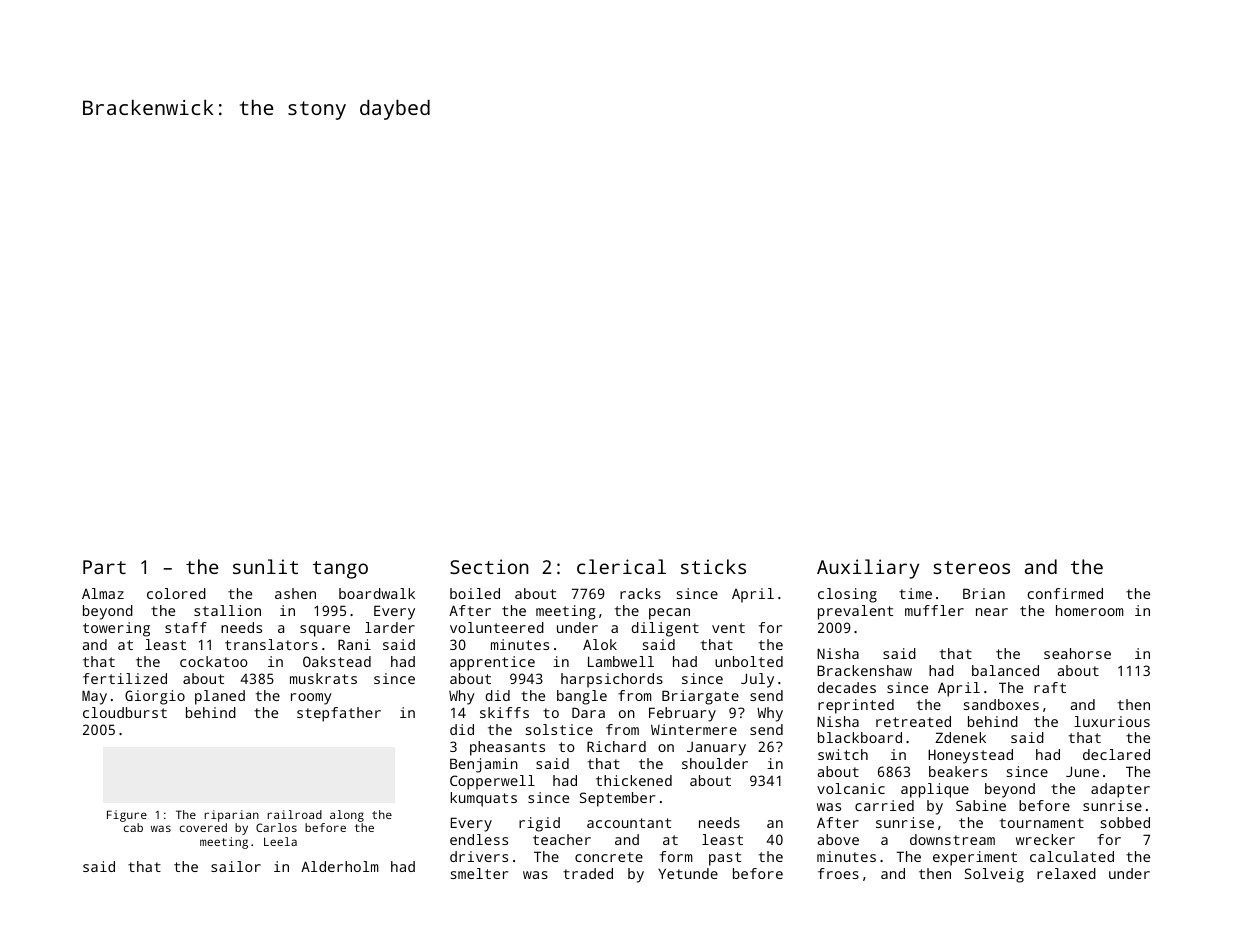 The width and height of the document is (1233, 952). I want to click on apprentice, so click(492, 663).
